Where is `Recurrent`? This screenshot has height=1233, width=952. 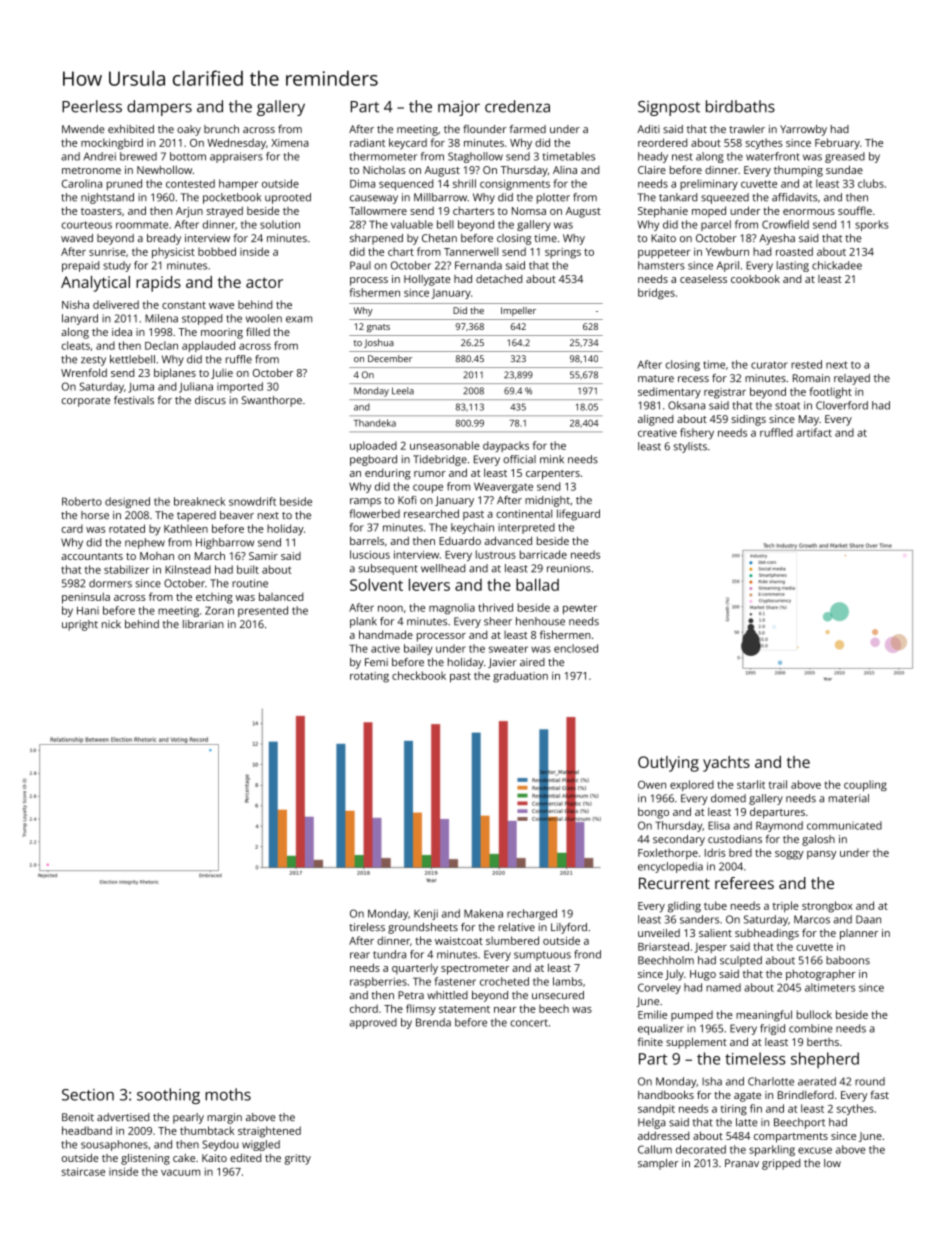
Recurrent is located at coordinates (674, 883).
